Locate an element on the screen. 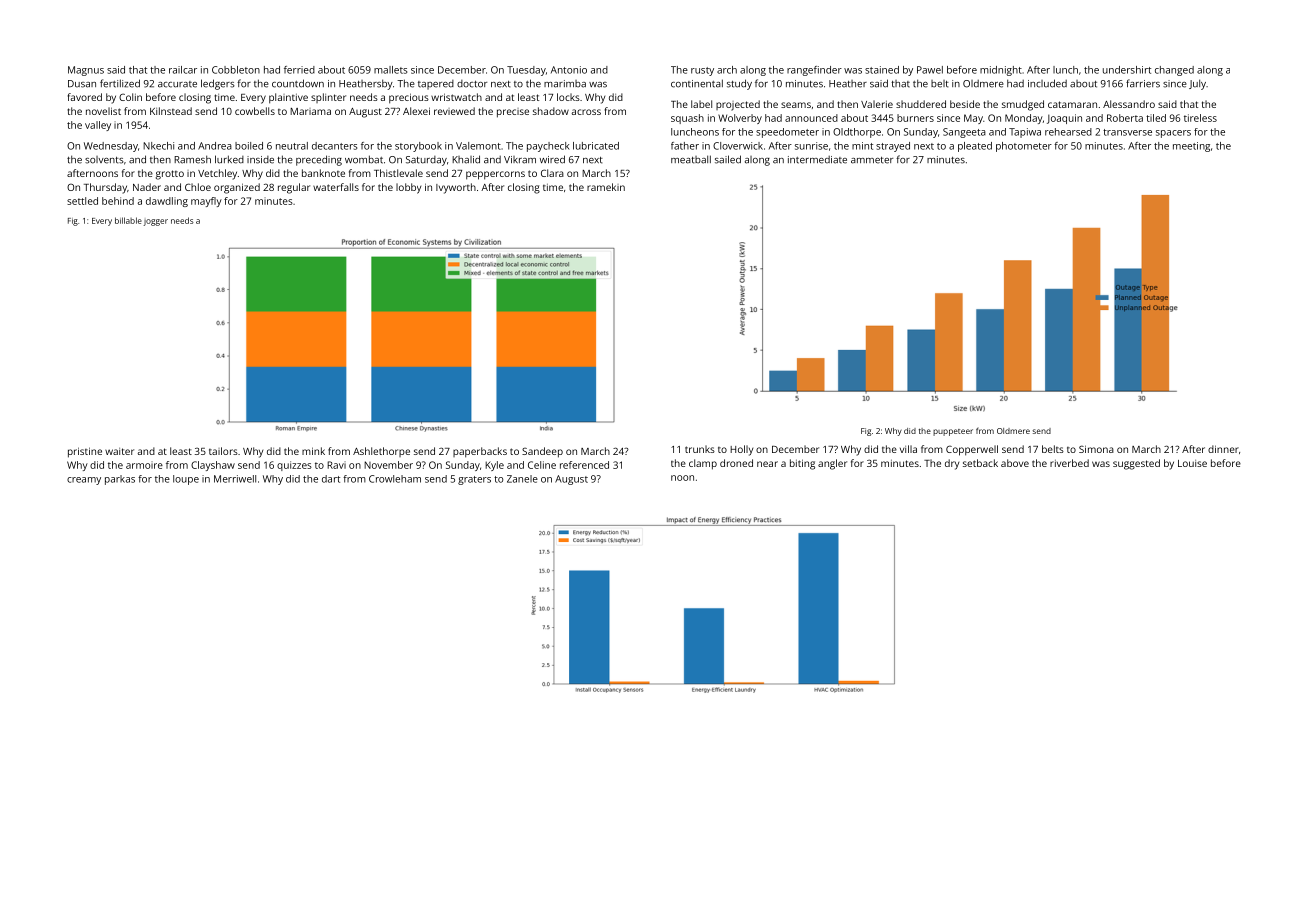 Image resolution: width=1308 pixels, height=924 pixels. billable is located at coordinates (128, 220).
